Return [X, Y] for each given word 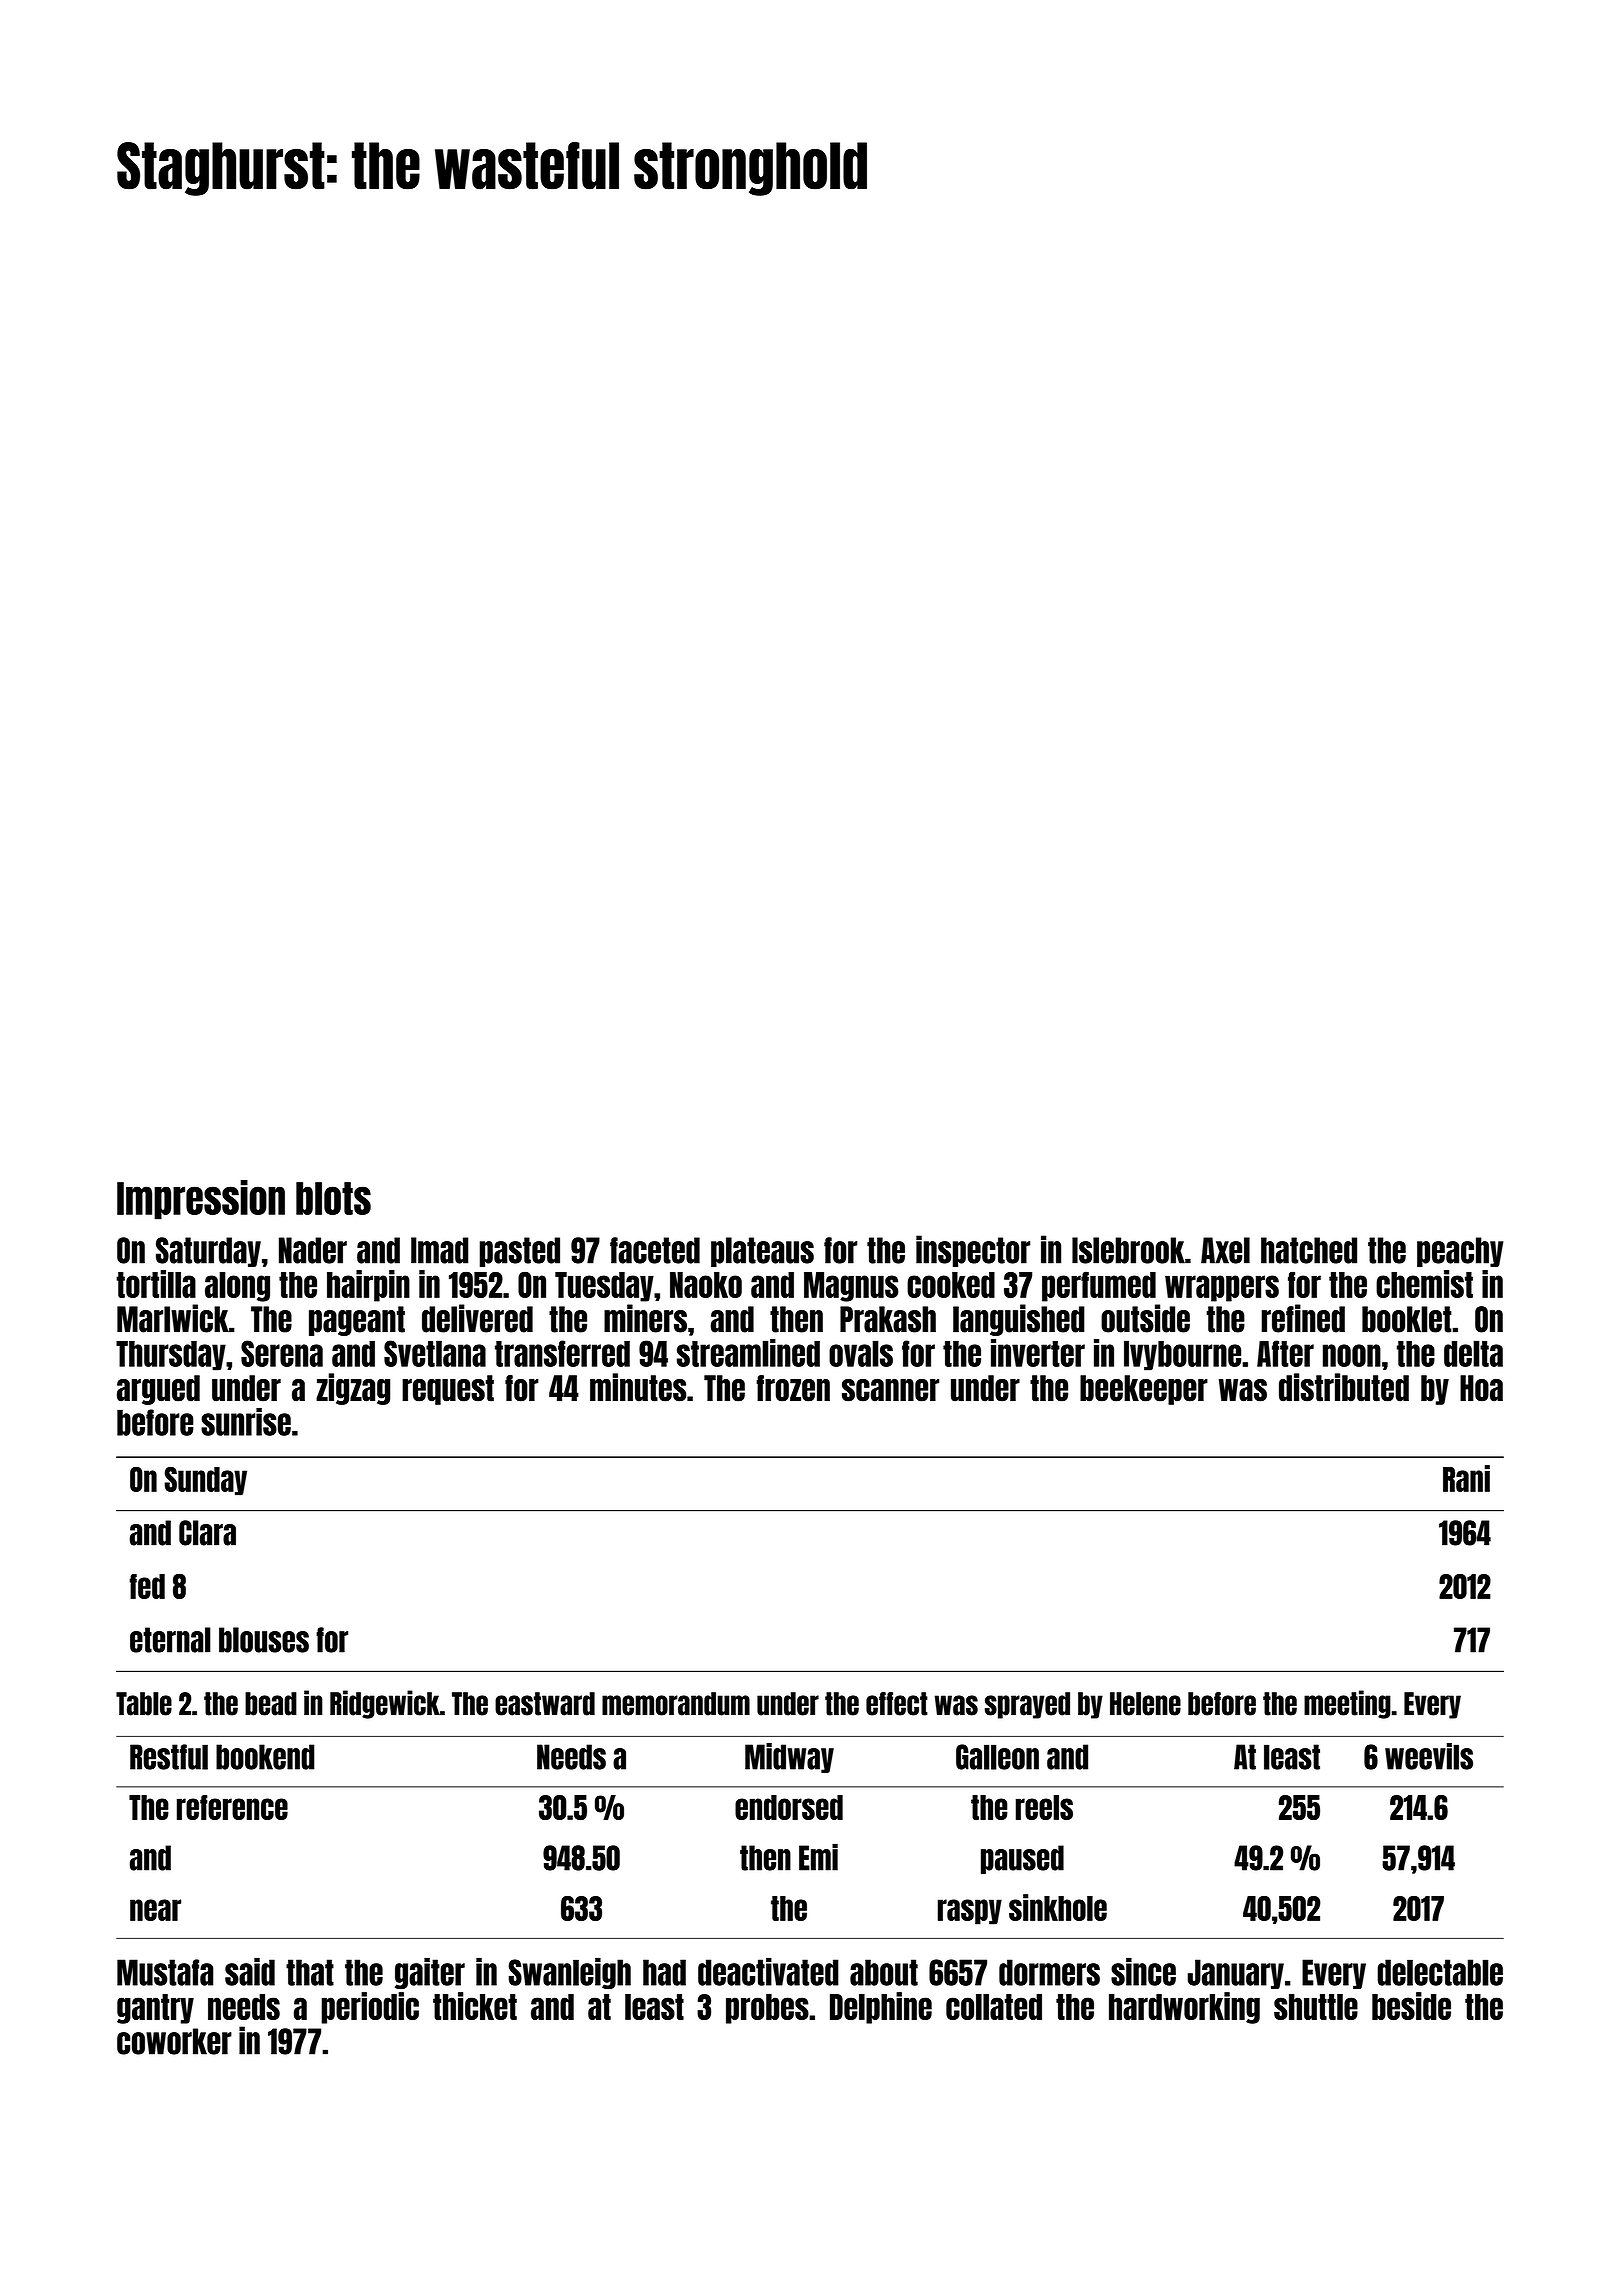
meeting [1347, 1704]
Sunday [206, 1481]
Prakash [888, 1319]
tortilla [156, 1284]
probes [767, 2009]
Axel [1225, 1250]
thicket [475, 2006]
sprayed [1027, 1705]
